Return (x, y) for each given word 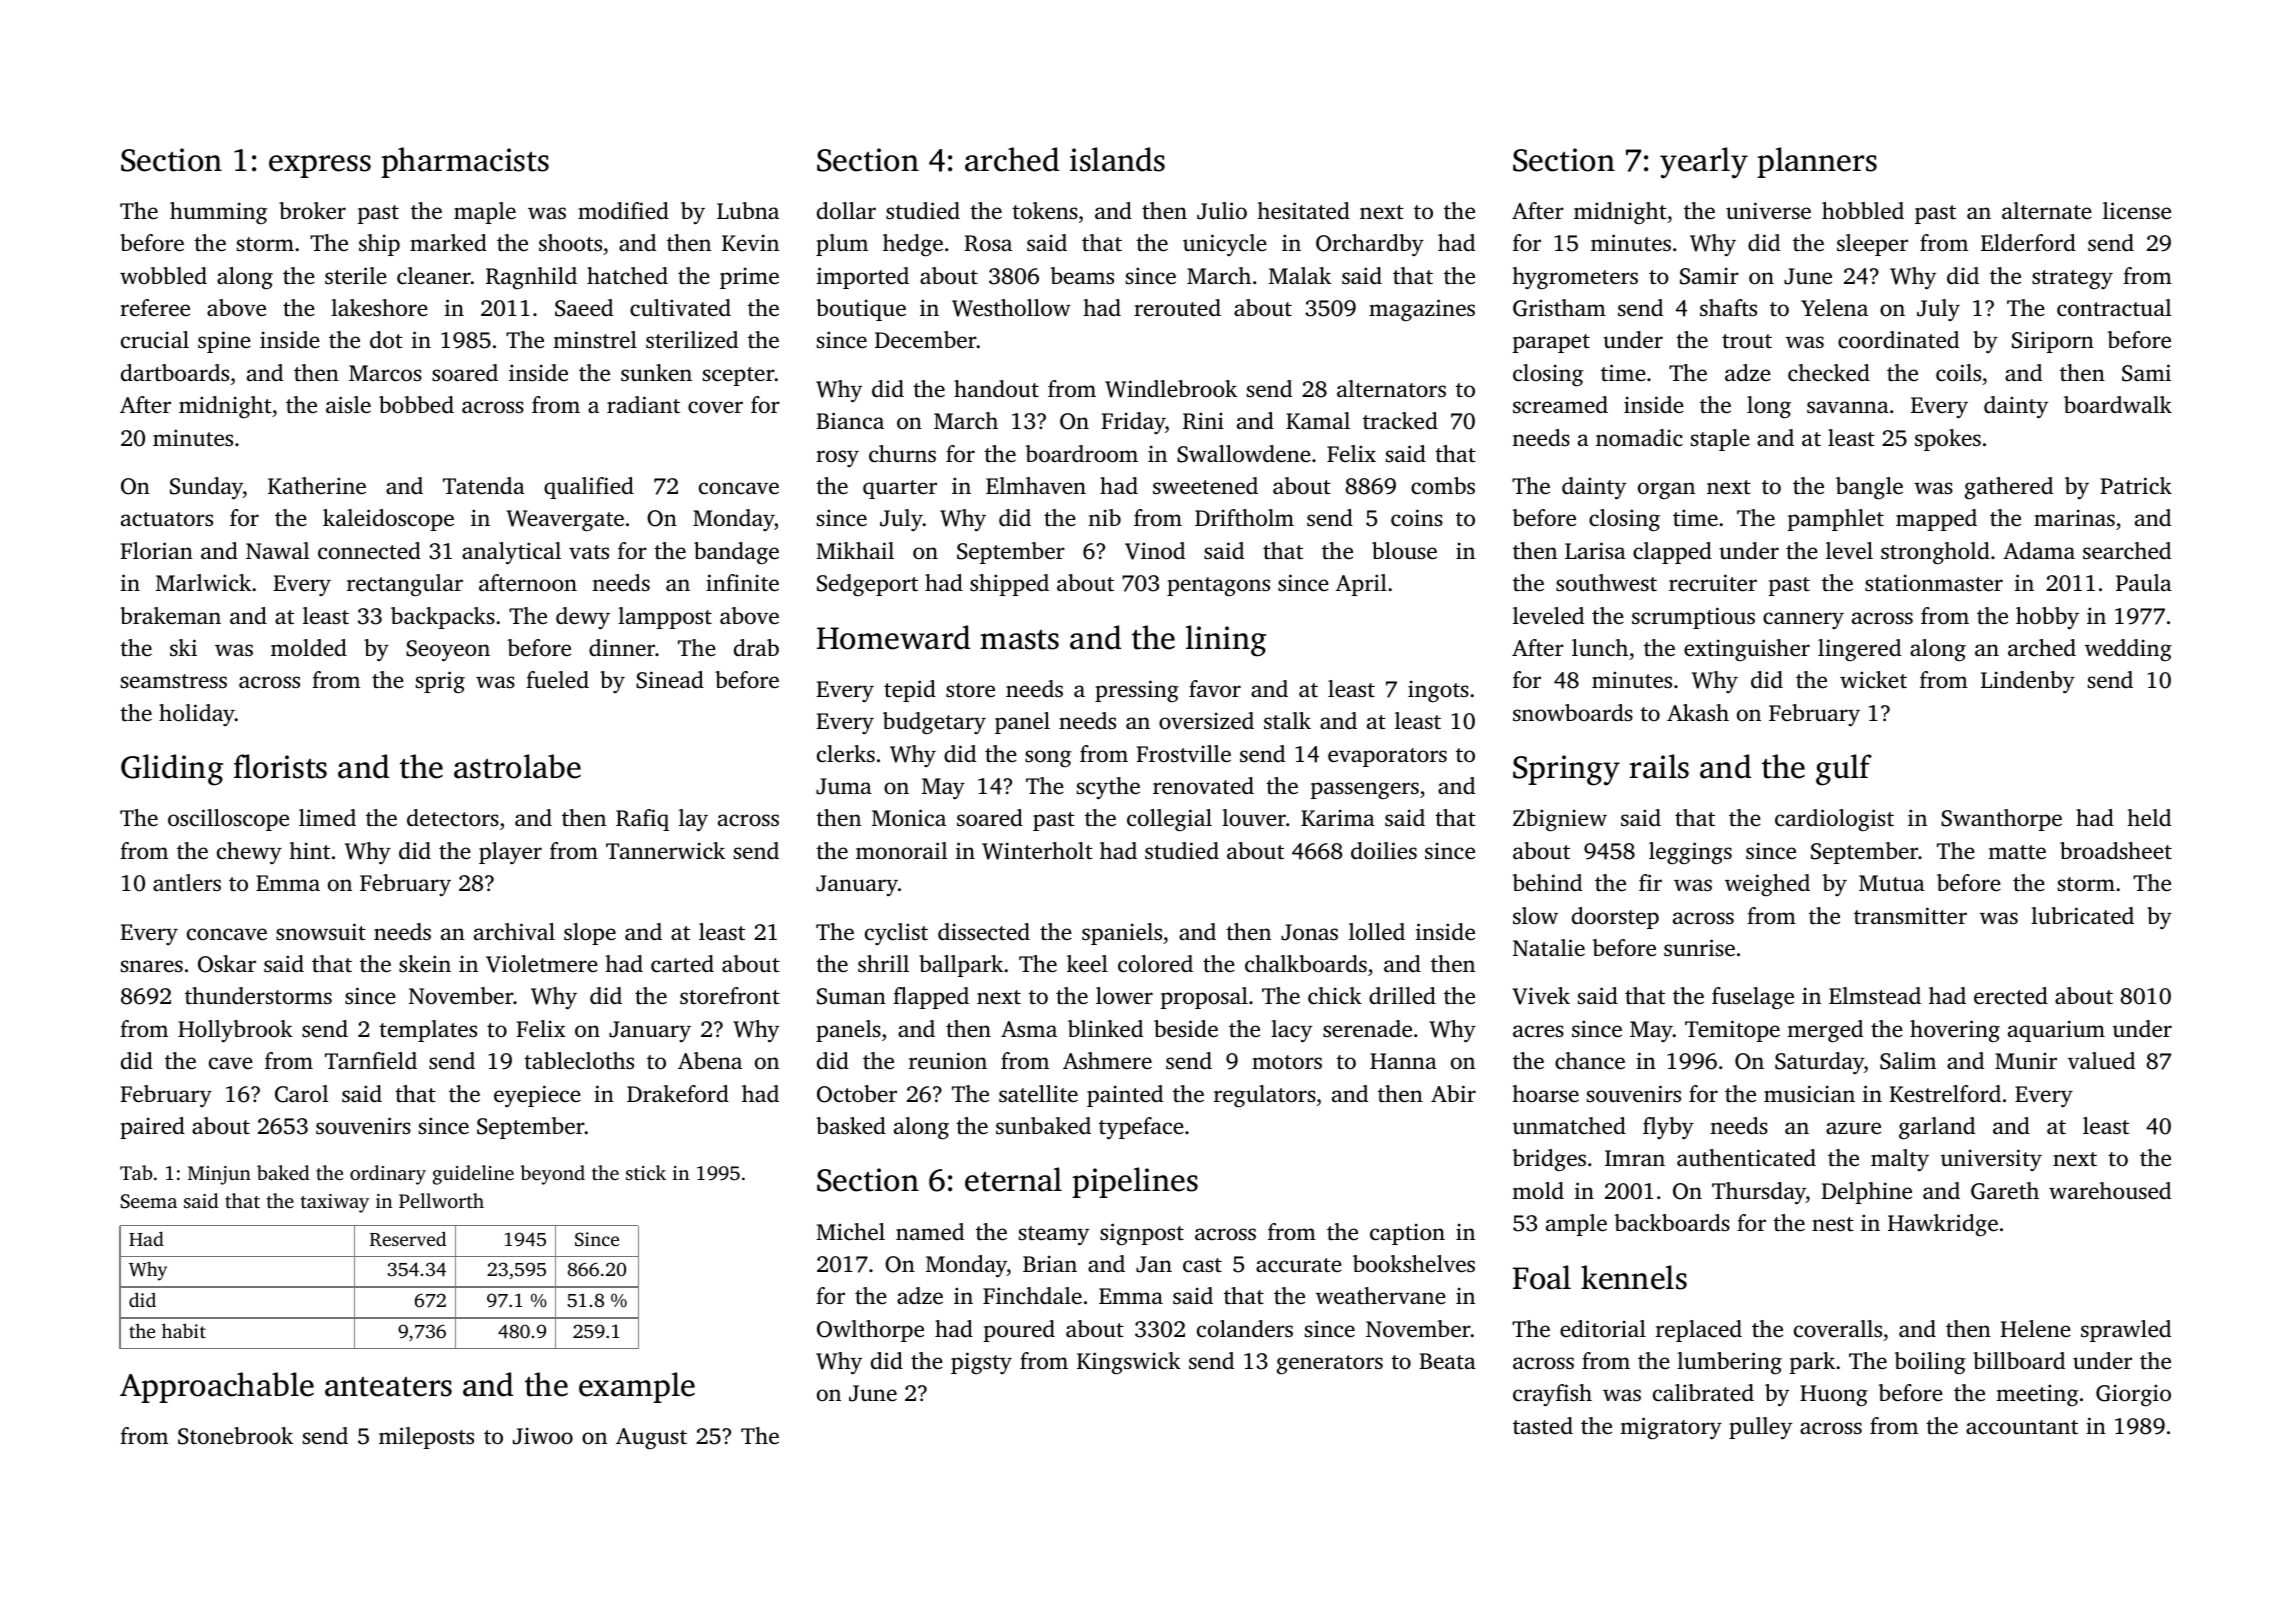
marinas (2074, 517)
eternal (1013, 1179)
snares (152, 966)
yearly (1704, 163)
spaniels (1122, 934)
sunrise (1699, 948)
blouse (1404, 551)
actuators (167, 519)
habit (184, 1330)
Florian (157, 551)
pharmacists (465, 162)
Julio (1222, 211)
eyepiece (537, 1096)
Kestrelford (1945, 1094)
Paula (2144, 583)
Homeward (893, 637)
